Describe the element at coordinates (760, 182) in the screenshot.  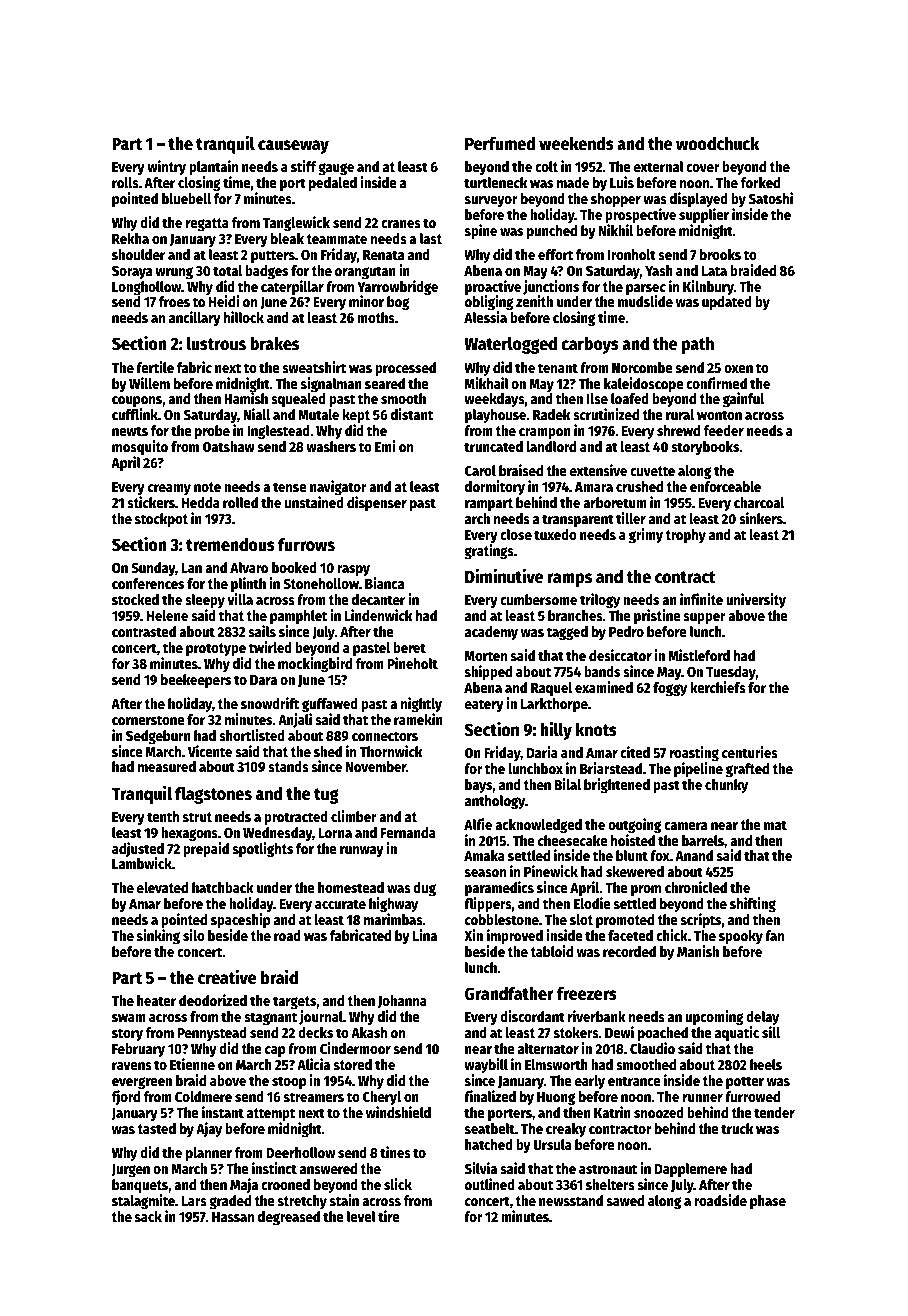
I see `forked` at that location.
